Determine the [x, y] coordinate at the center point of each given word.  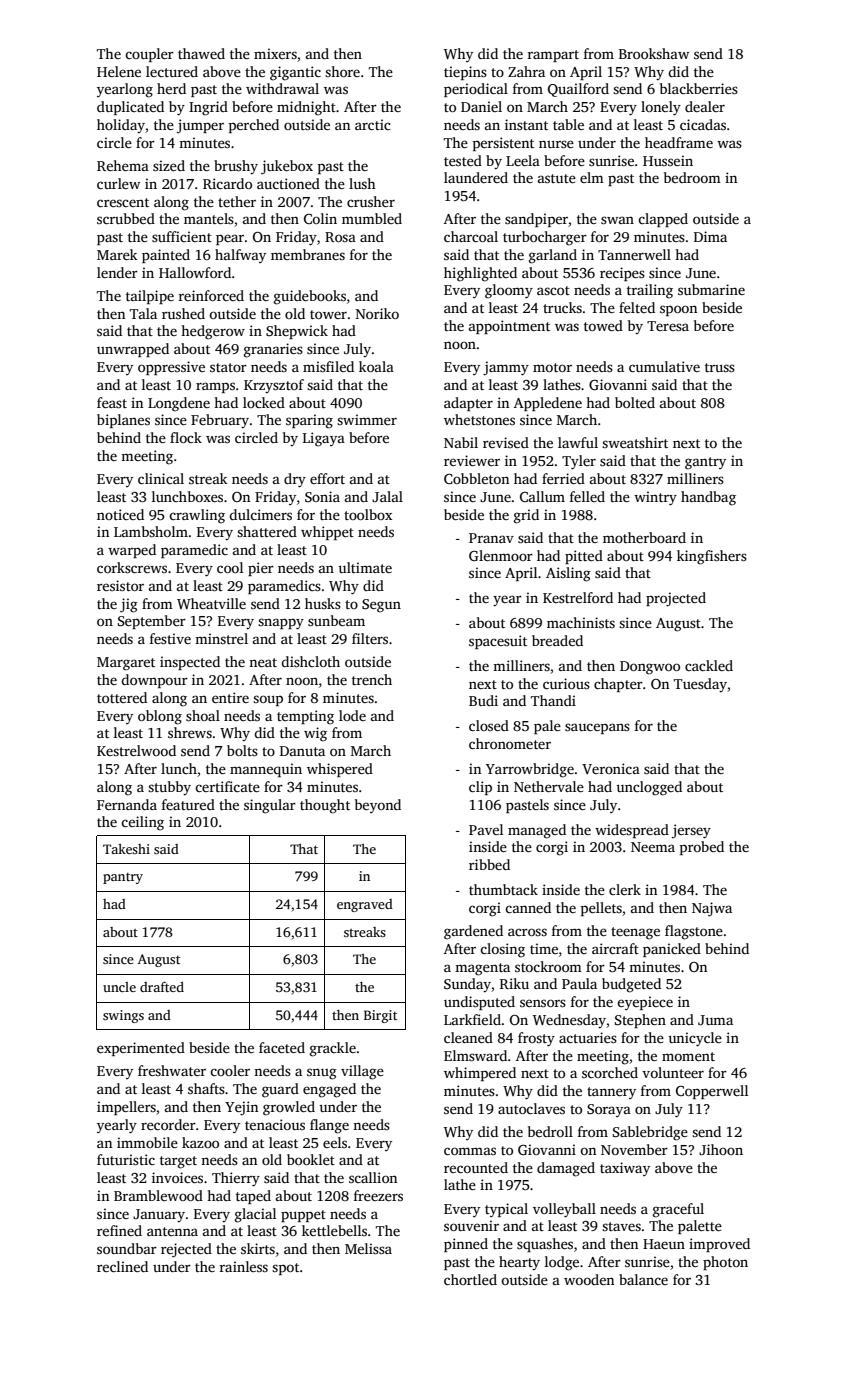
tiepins [465, 73]
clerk [625, 889]
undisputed [479, 1003]
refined [119, 1230]
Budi [483, 700]
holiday [121, 126]
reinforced [211, 295]
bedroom [692, 177]
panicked [672, 950]
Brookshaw [654, 53]
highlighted [480, 274]
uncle [119, 987]
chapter [618, 685]
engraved [365, 905]
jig [129, 605]
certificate [227, 786]
